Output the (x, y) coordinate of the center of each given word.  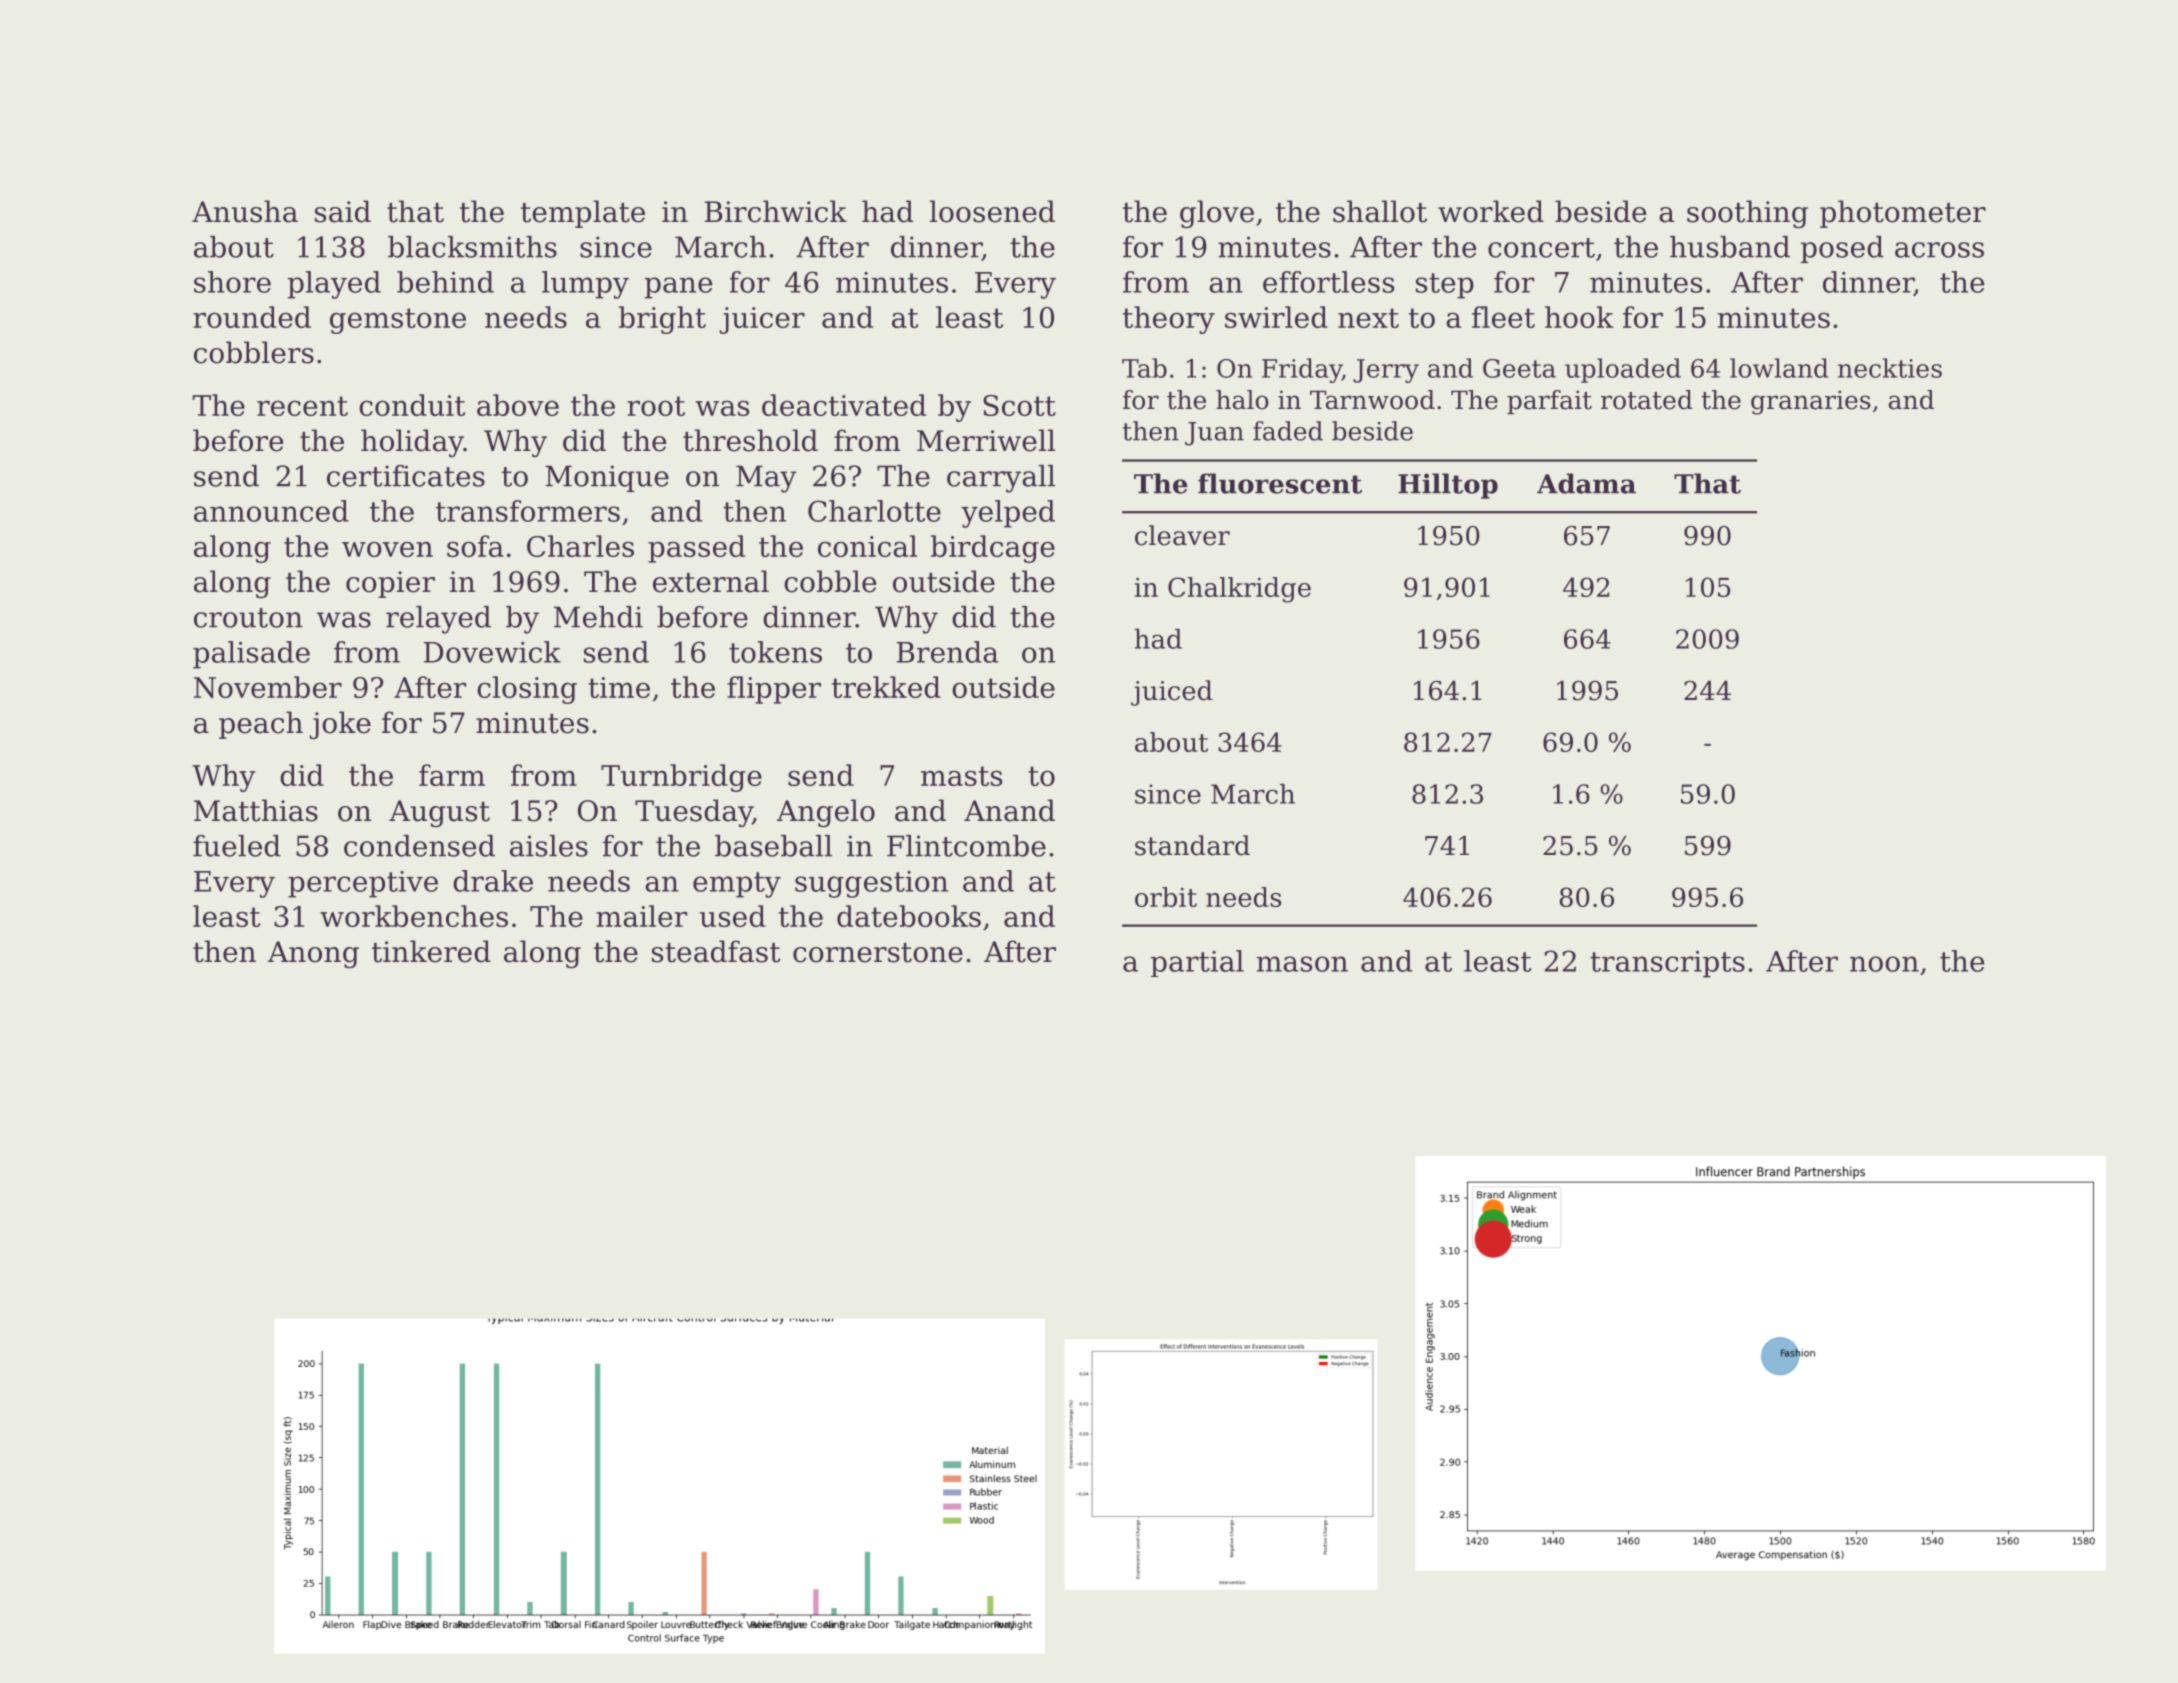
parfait (1549, 402)
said (343, 211)
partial (1197, 963)
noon (1884, 964)
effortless (1328, 282)
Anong (313, 954)
